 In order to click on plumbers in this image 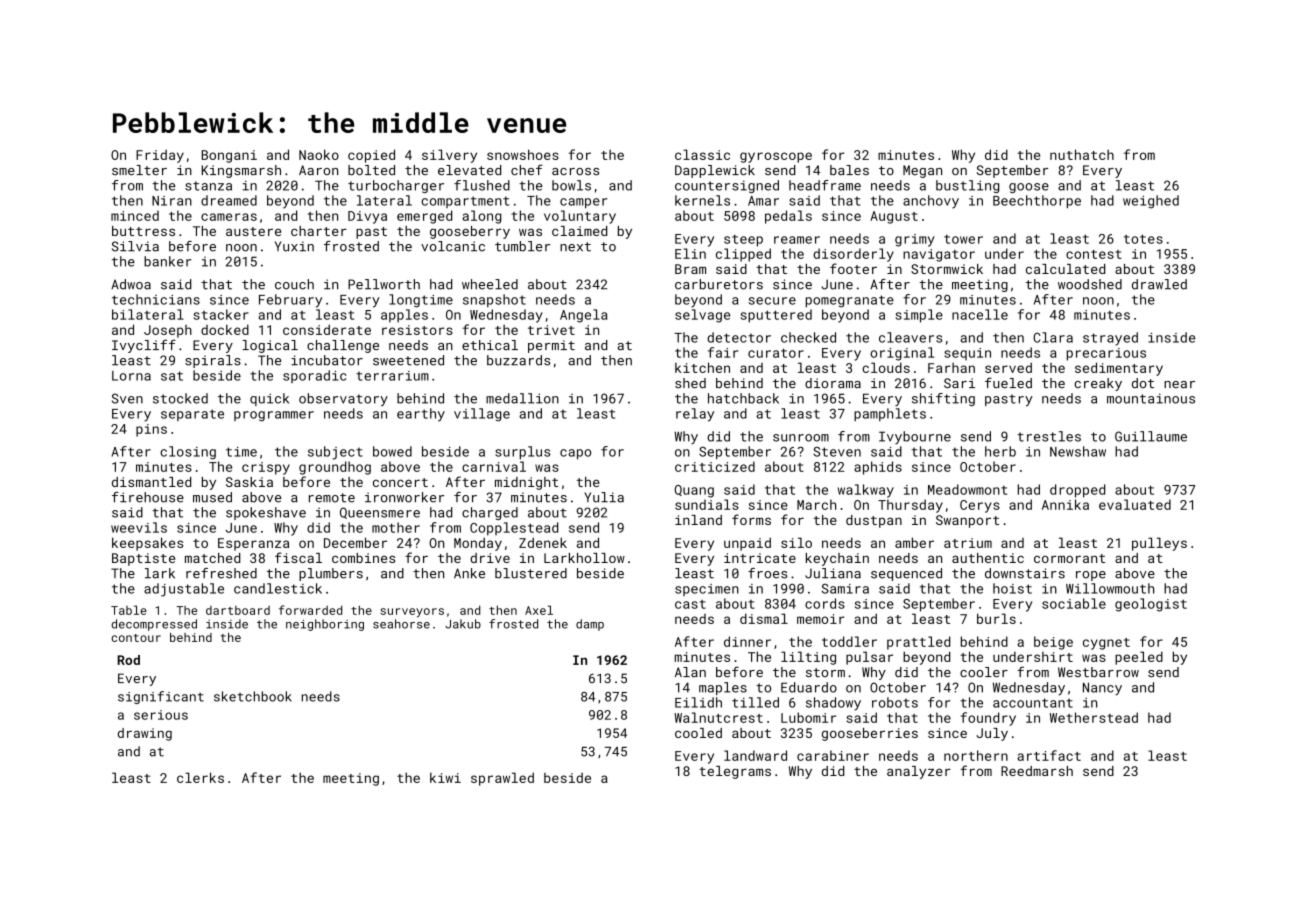, I will do `click(331, 574)`.
